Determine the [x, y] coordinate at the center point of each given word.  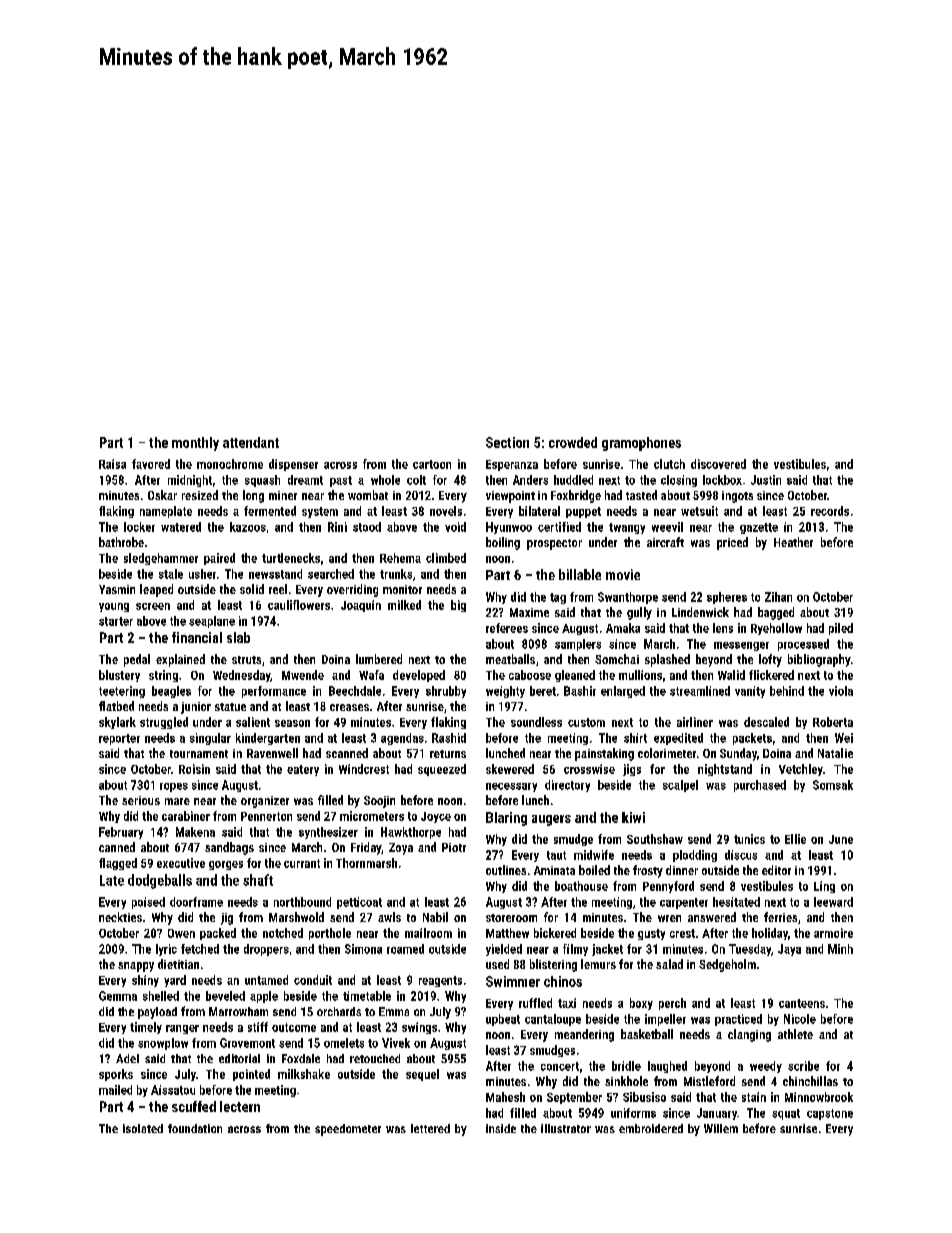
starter [116, 621]
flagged [118, 864]
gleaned [575, 676]
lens [723, 628]
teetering [122, 692]
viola [841, 691]
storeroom [511, 918]
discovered [718, 464]
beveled [225, 996]
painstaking [604, 754]
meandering [584, 1035]
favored [151, 464]
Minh [840, 949]
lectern [240, 1106]
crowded [573, 442]
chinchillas [810, 1081]
